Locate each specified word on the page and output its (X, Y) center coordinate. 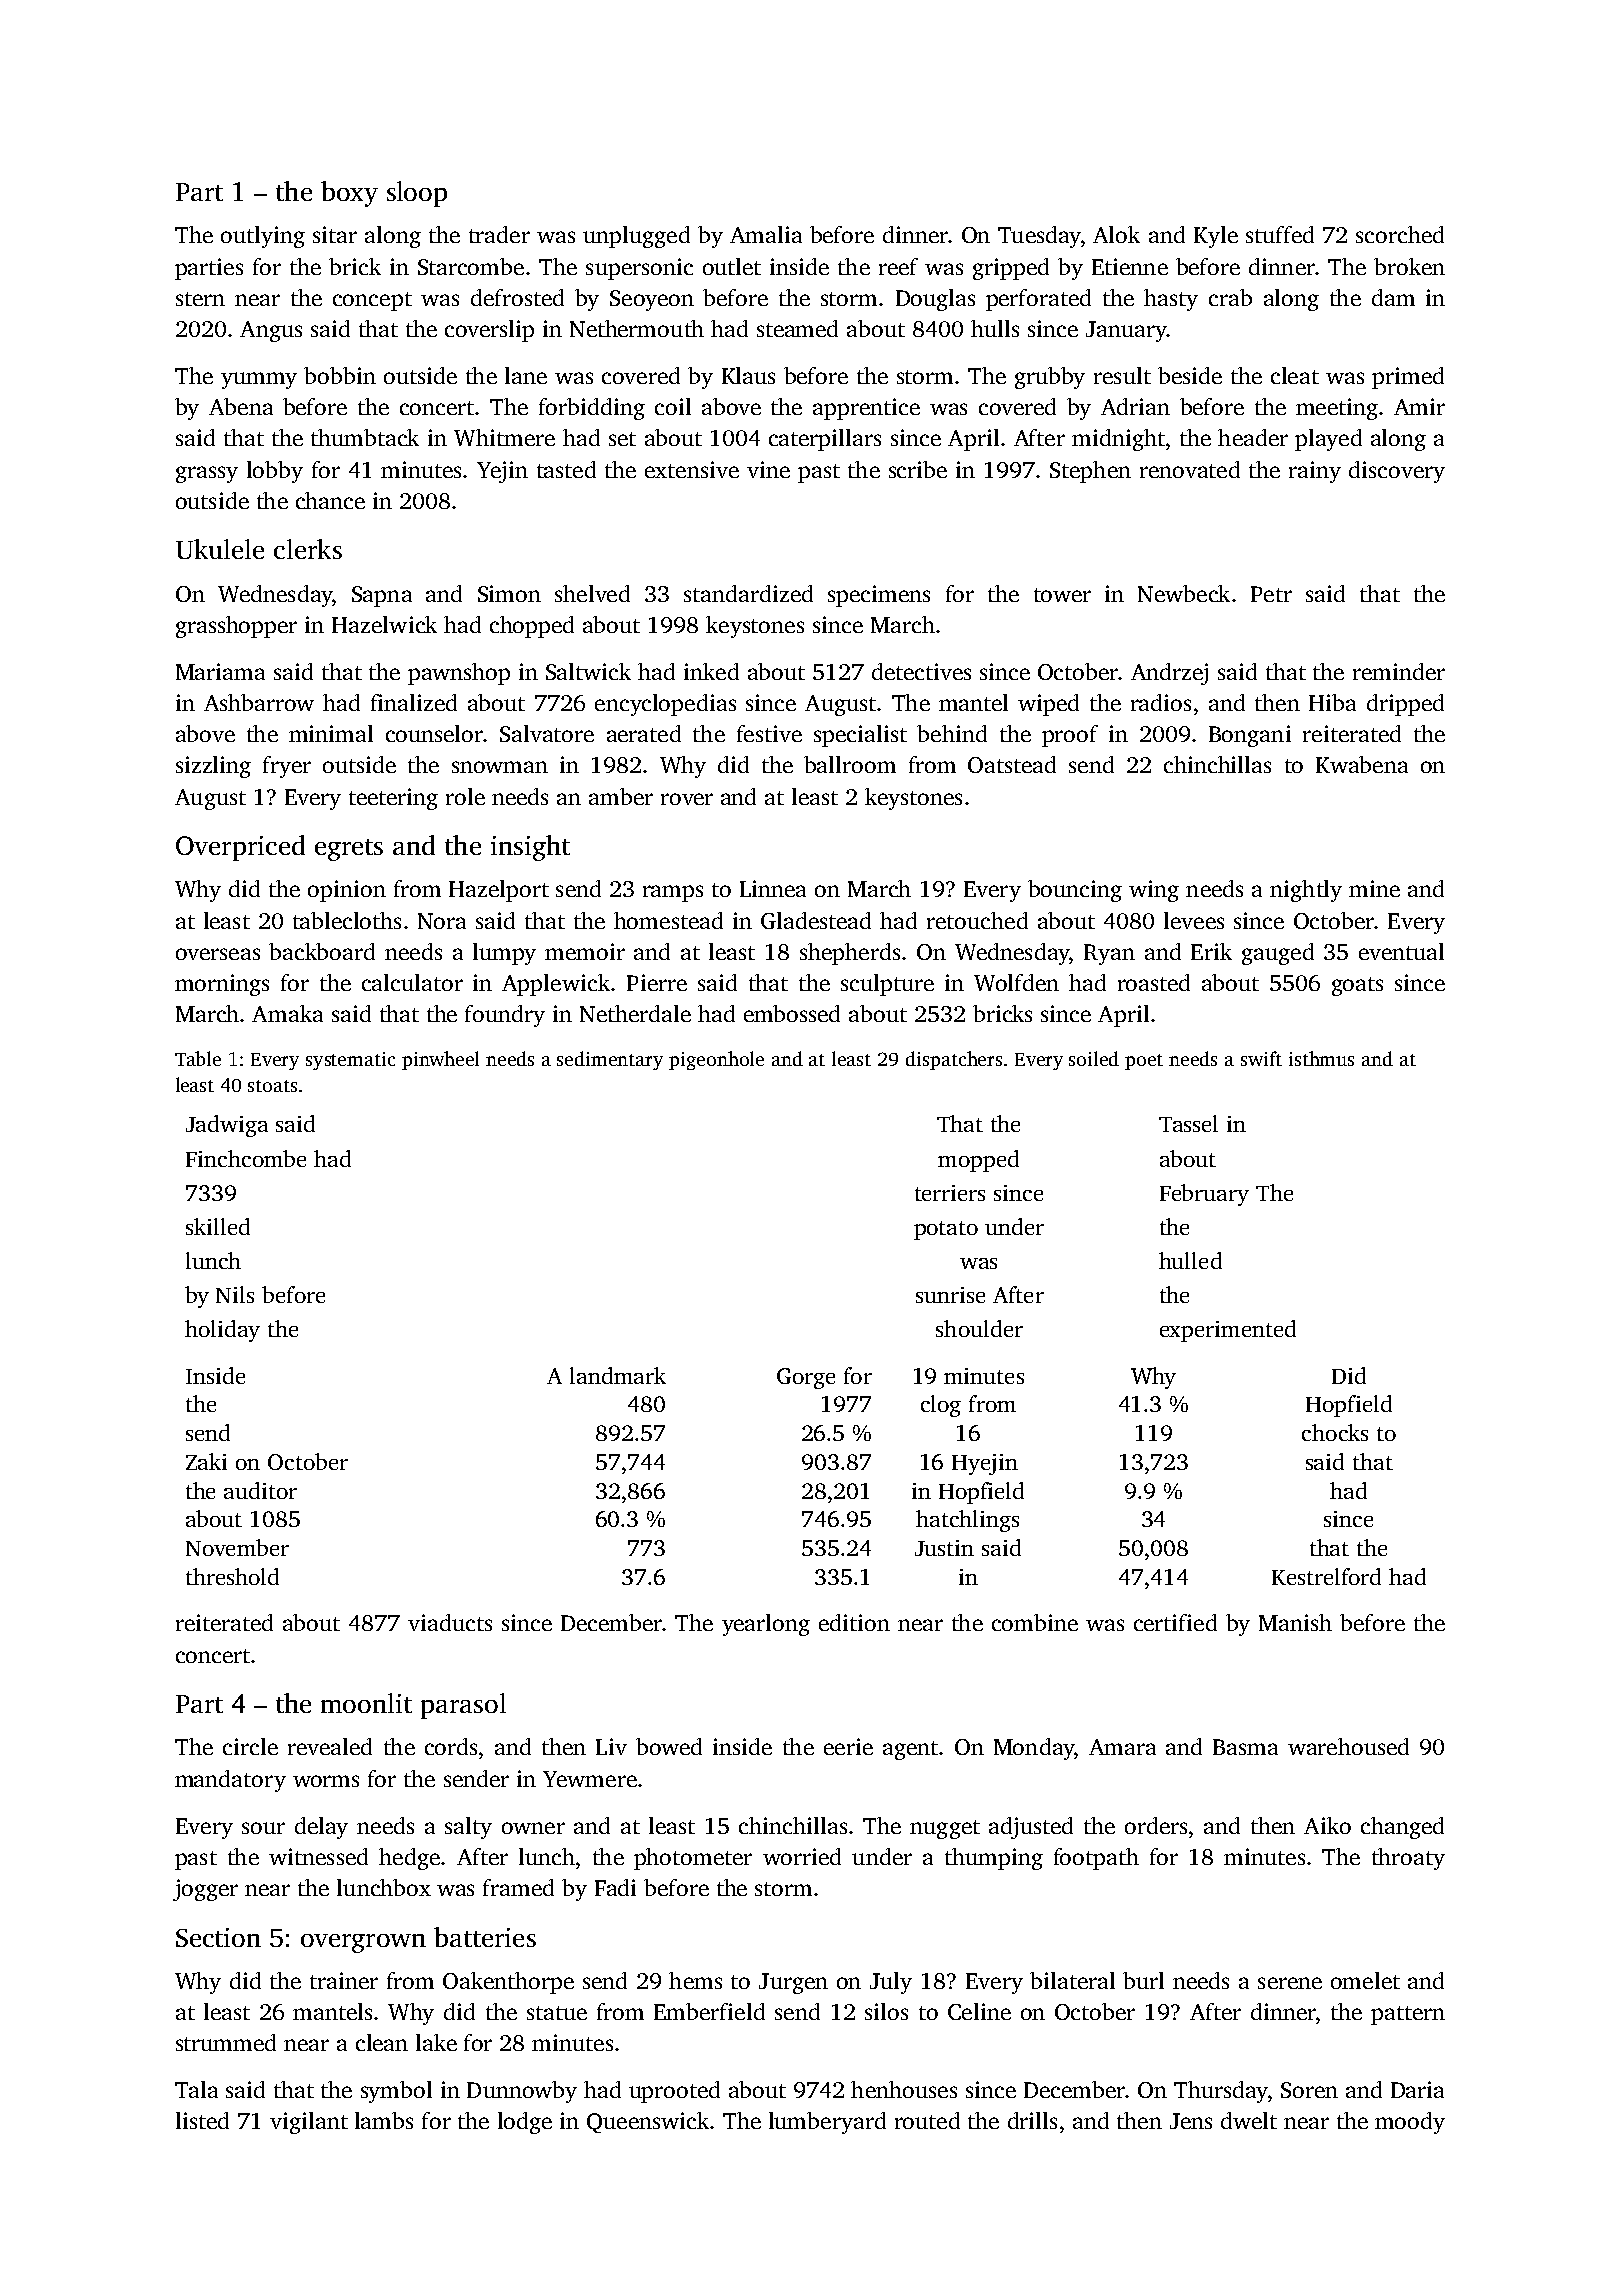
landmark (618, 1375)
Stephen (1090, 472)
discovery (1397, 472)
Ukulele (220, 549)
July (891, 1983)
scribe (918, 469)
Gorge (806, 1378)
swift (1261, 1058)
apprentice (866, 409)
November (237, 1547)
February (1204, 1195)
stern (200, 299)
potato (946, 1230)
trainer (344, 1980)
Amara (1122, 1747)
